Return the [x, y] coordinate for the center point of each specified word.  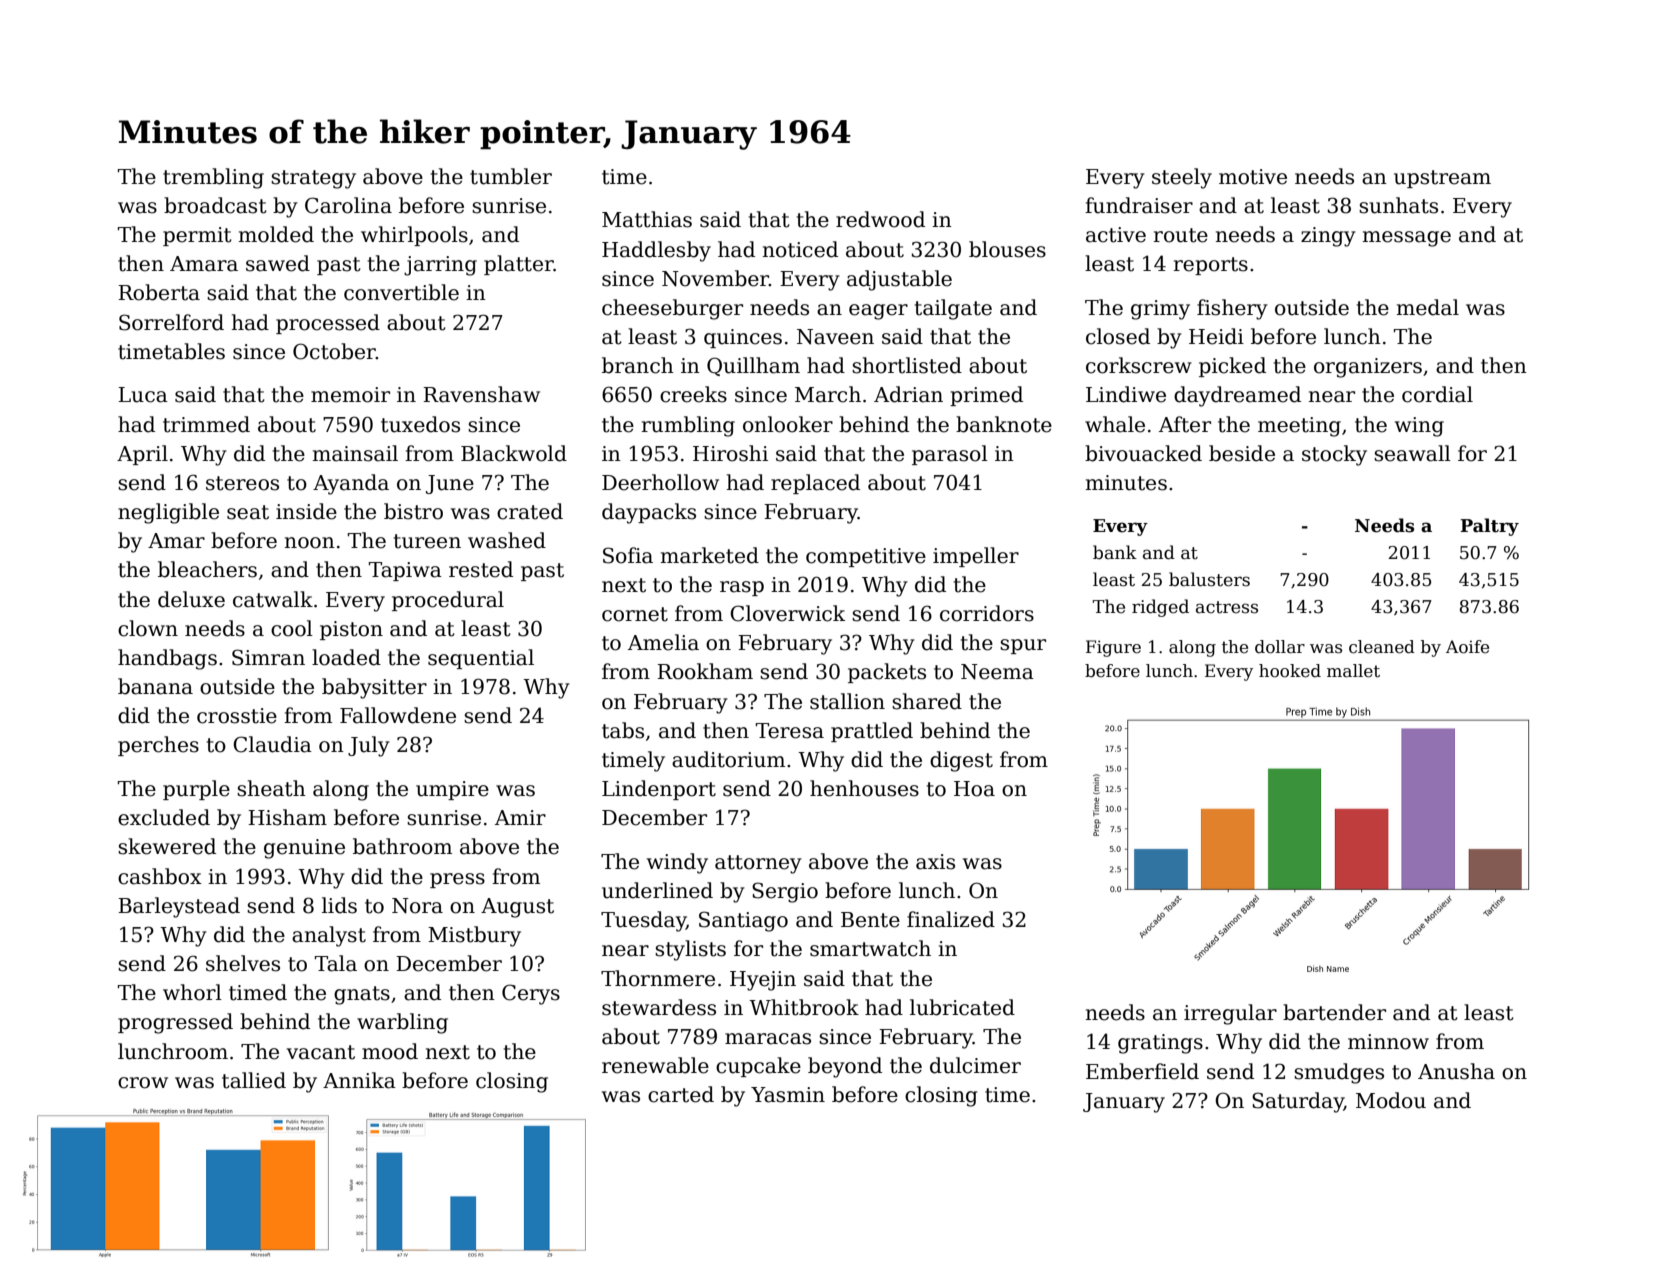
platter [519, 265]
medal [1428, 307]
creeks [693, 394]
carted [681, 1094]
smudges [1339, 1073]
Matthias [647, 219]
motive [1253, 177]
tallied [254, 1080]
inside [306, 511]
